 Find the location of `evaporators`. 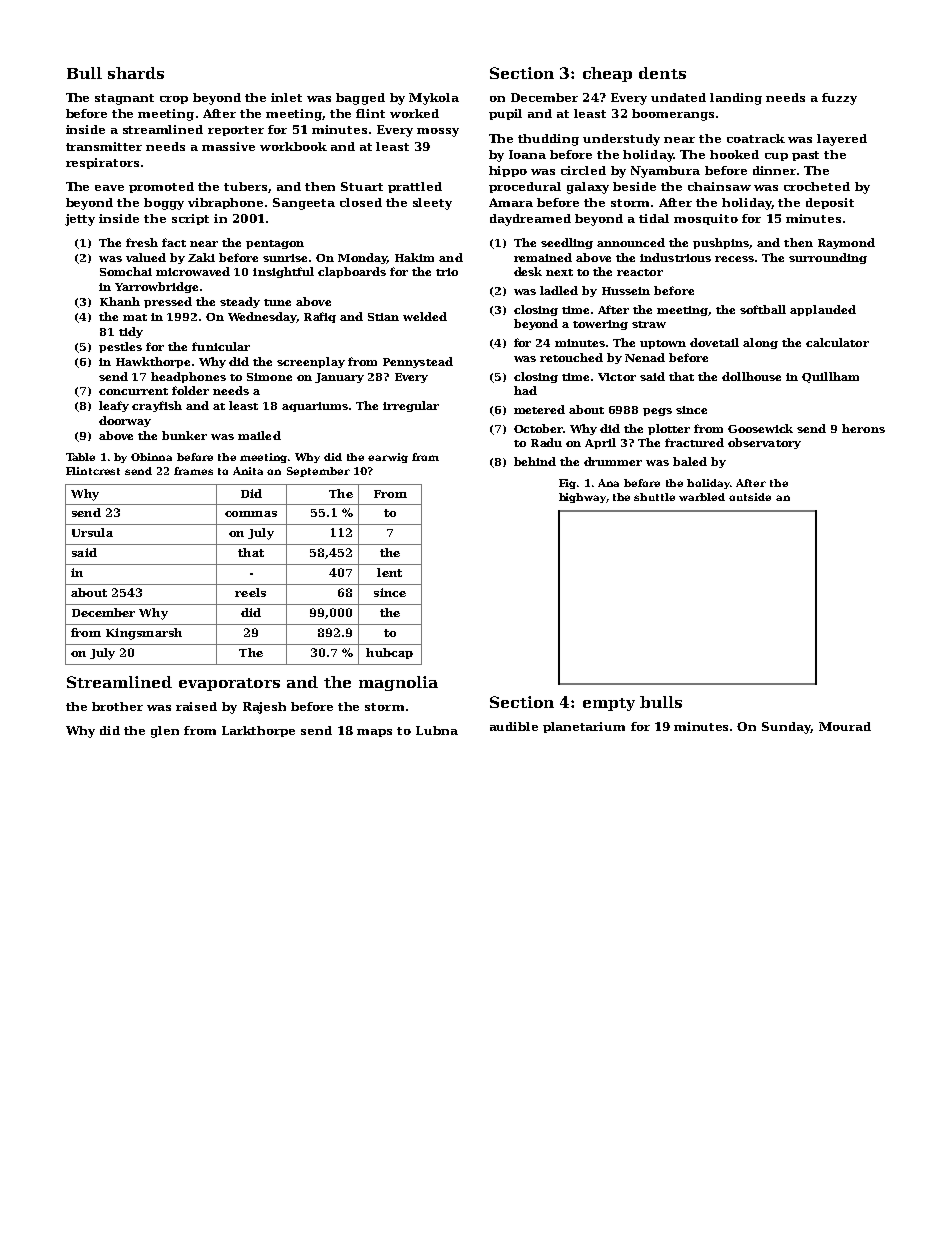

evaporators is located at coordinates (229, 684).
